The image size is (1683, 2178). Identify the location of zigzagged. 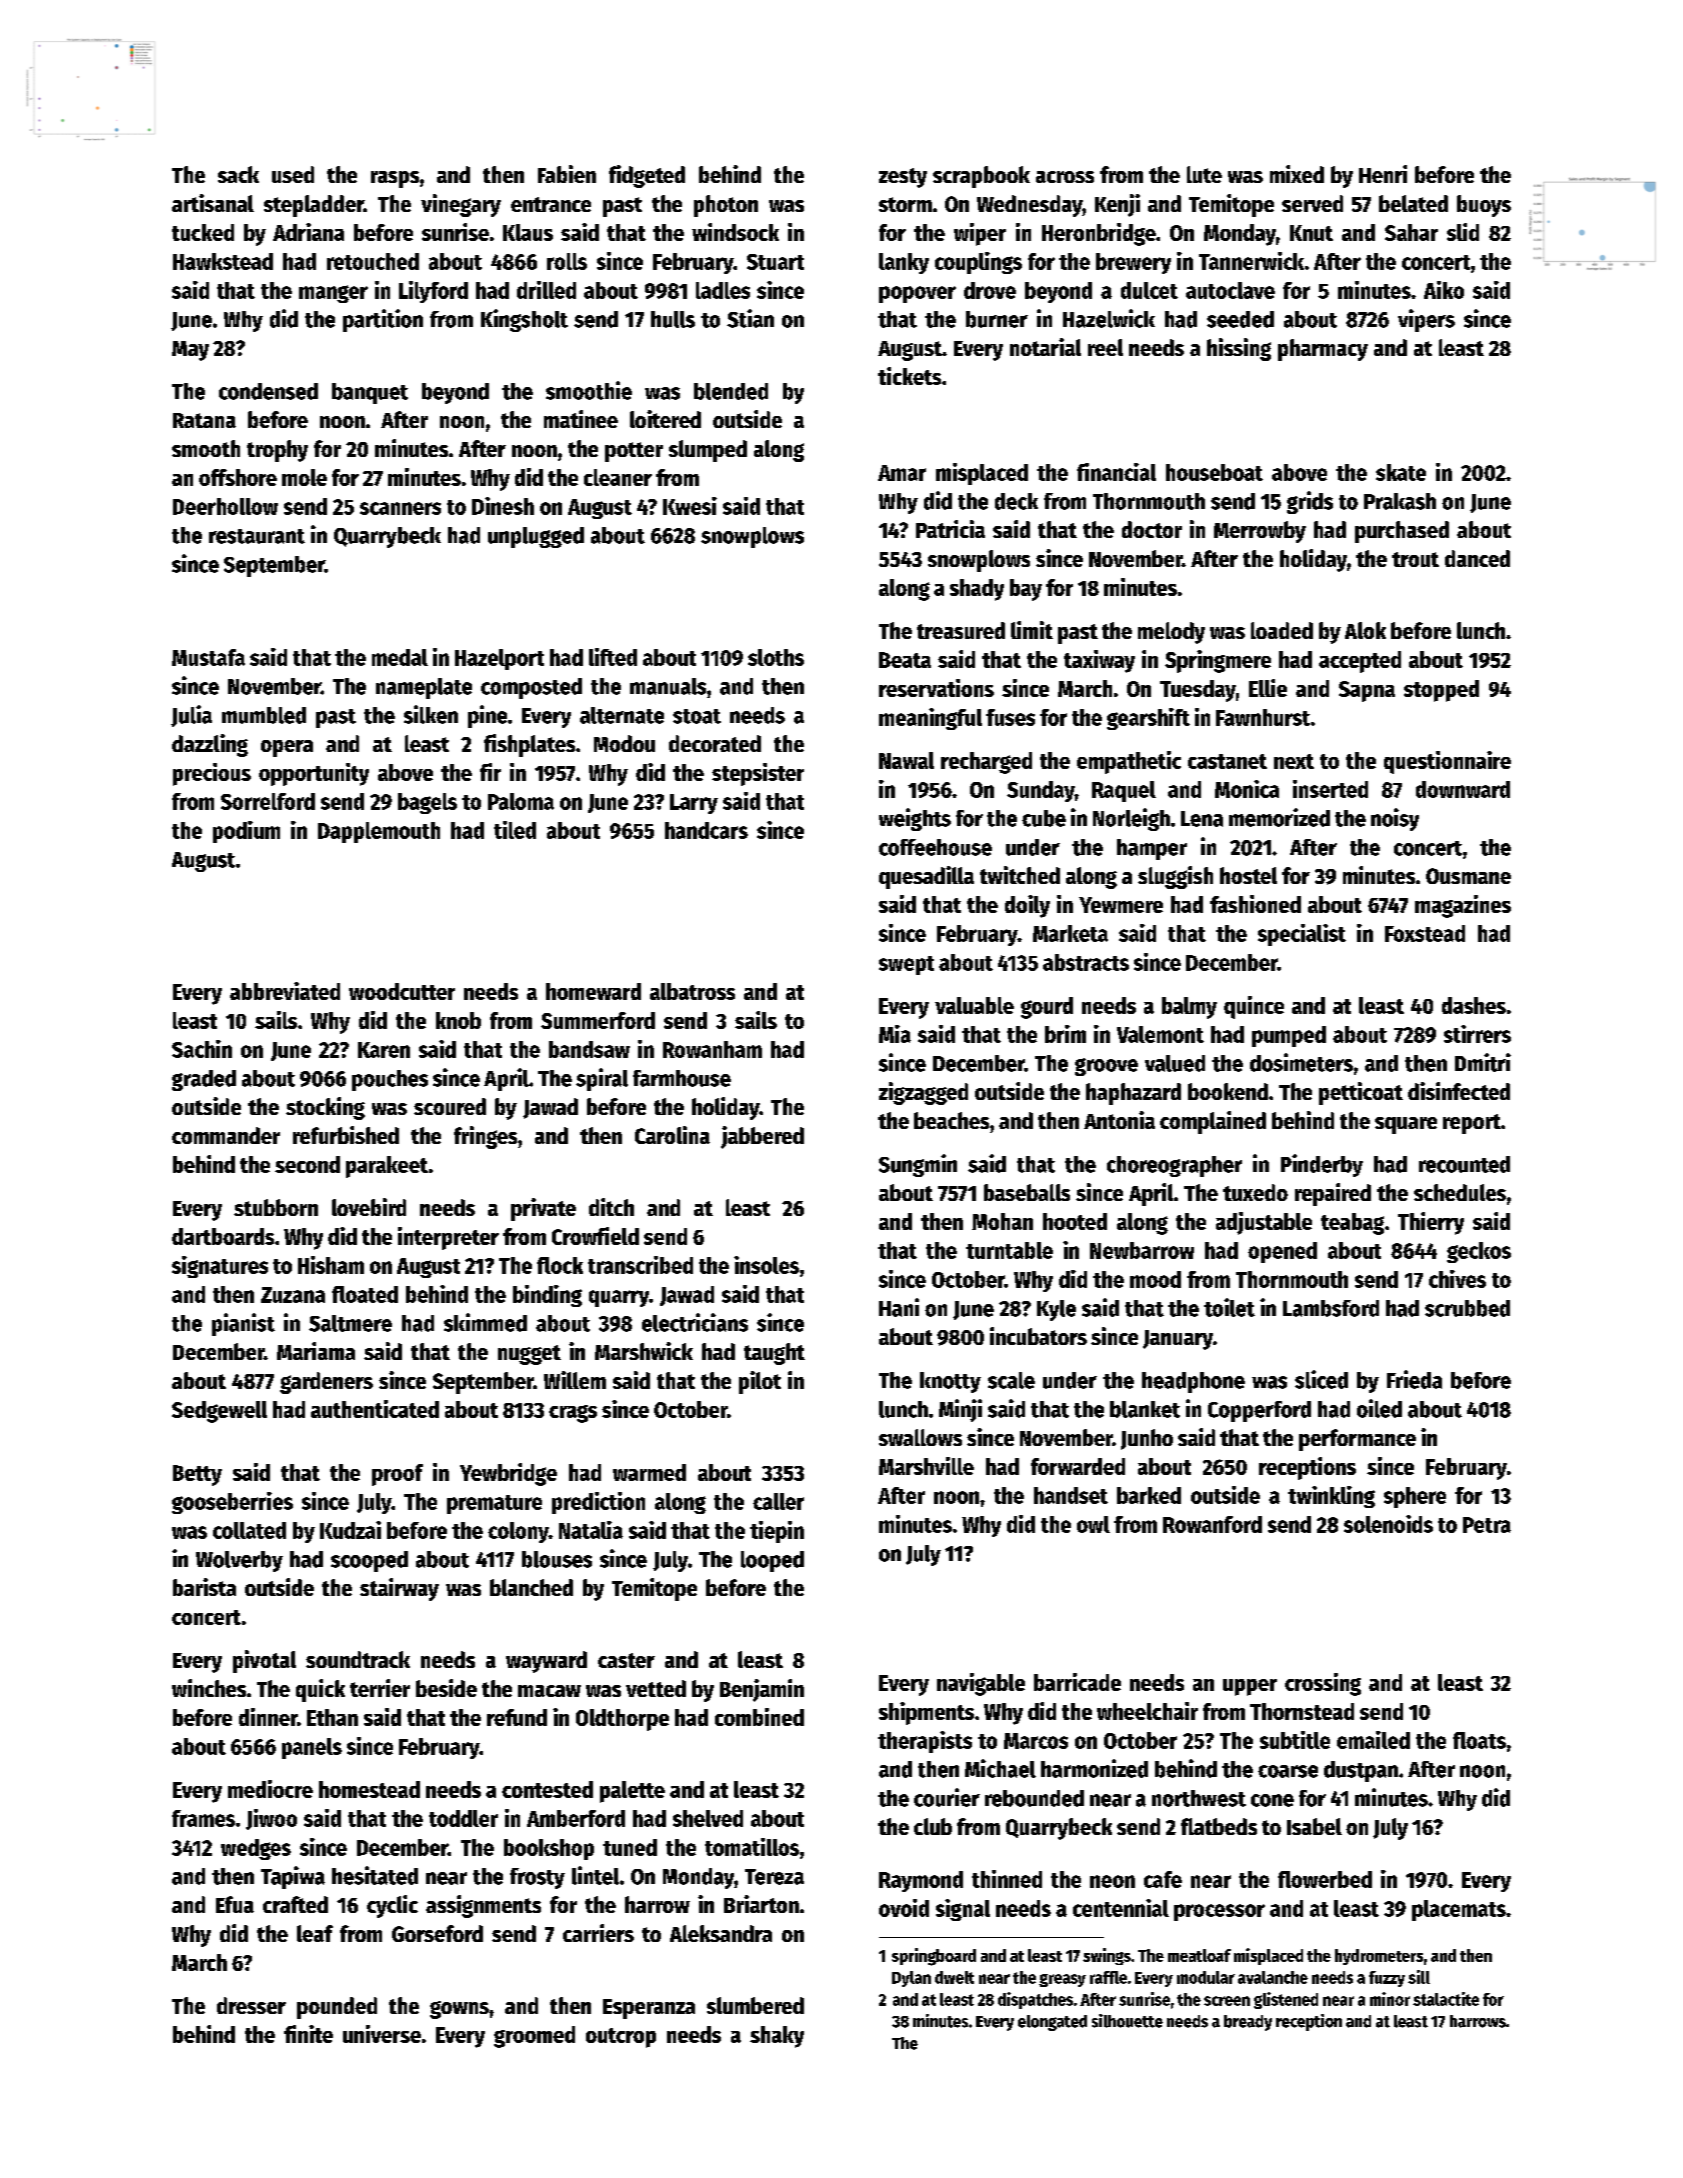
(923, 1093).
